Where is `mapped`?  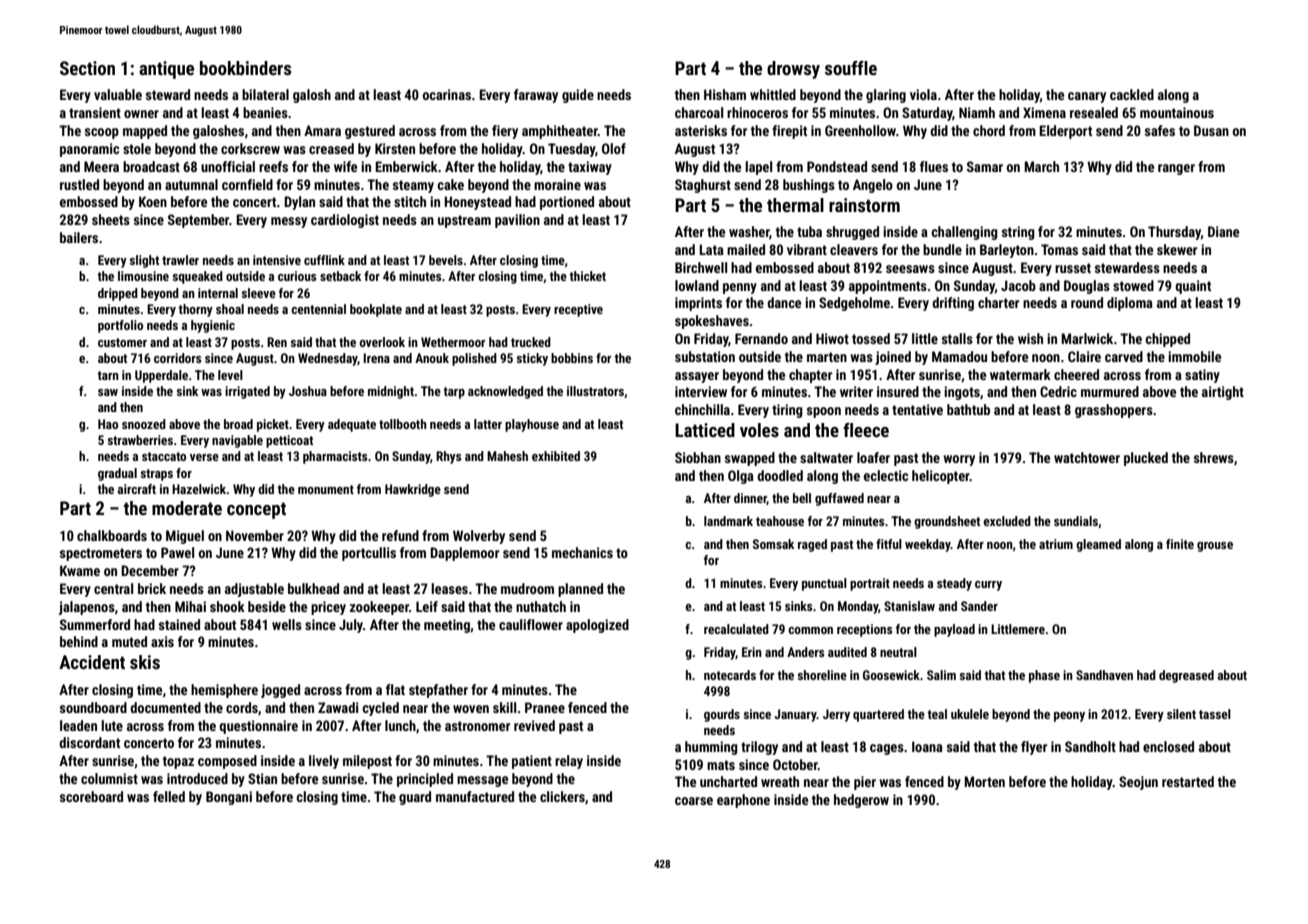 mapped is located at coordinates (145, 132).
